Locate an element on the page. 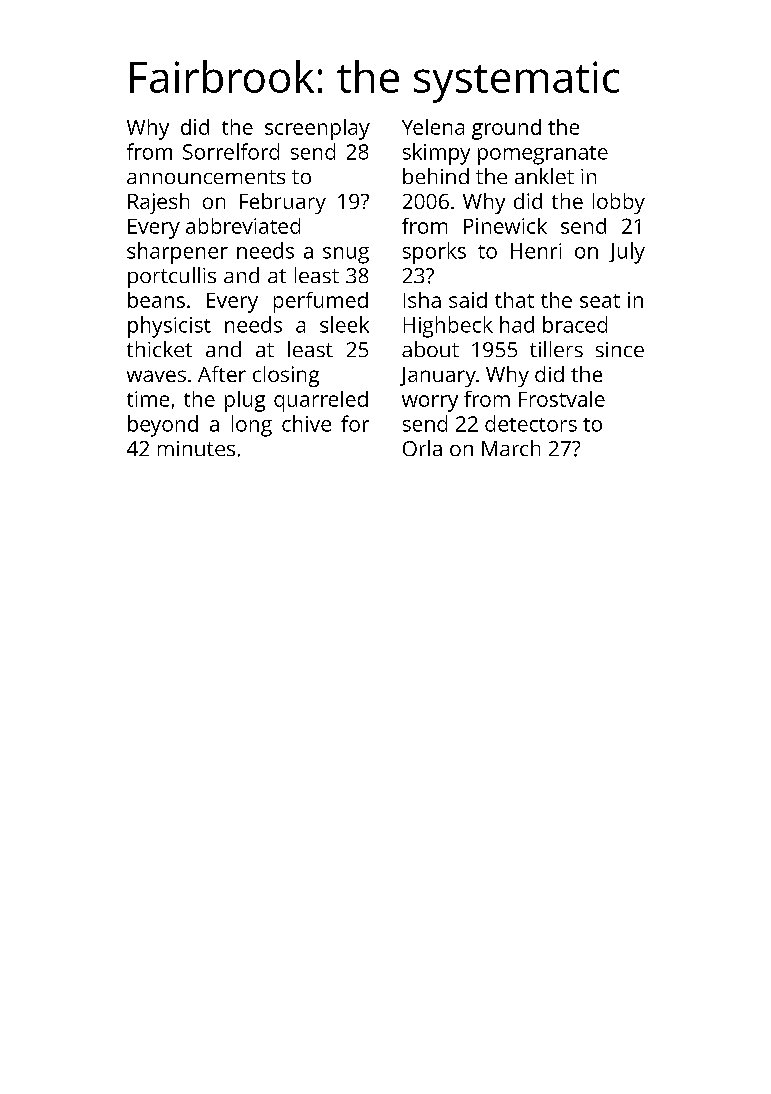 The height and width of the page is (1094, 771). After is located at coordinates (222, 374).
